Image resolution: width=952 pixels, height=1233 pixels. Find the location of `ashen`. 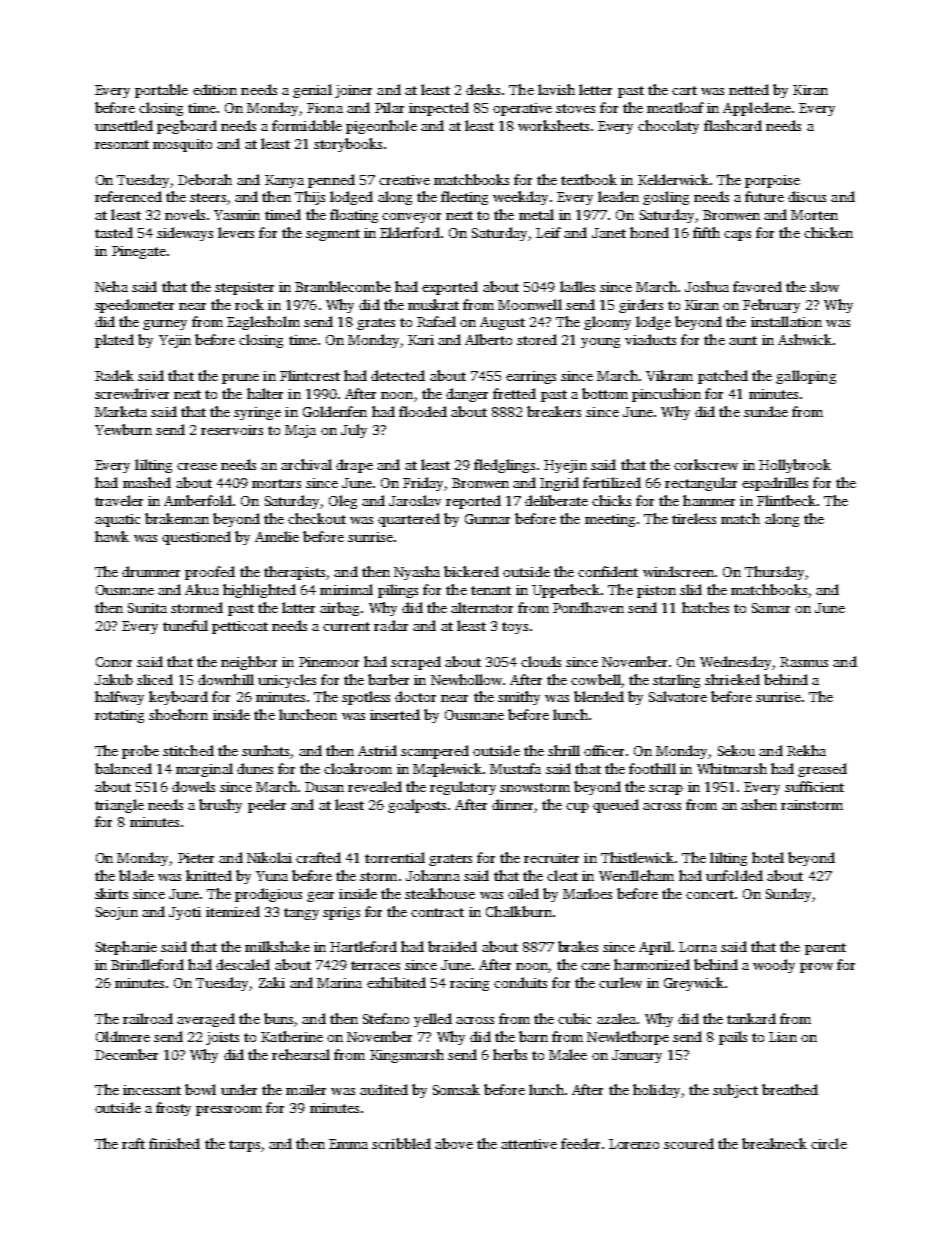

ashen is located at coordinates (759, 804).
